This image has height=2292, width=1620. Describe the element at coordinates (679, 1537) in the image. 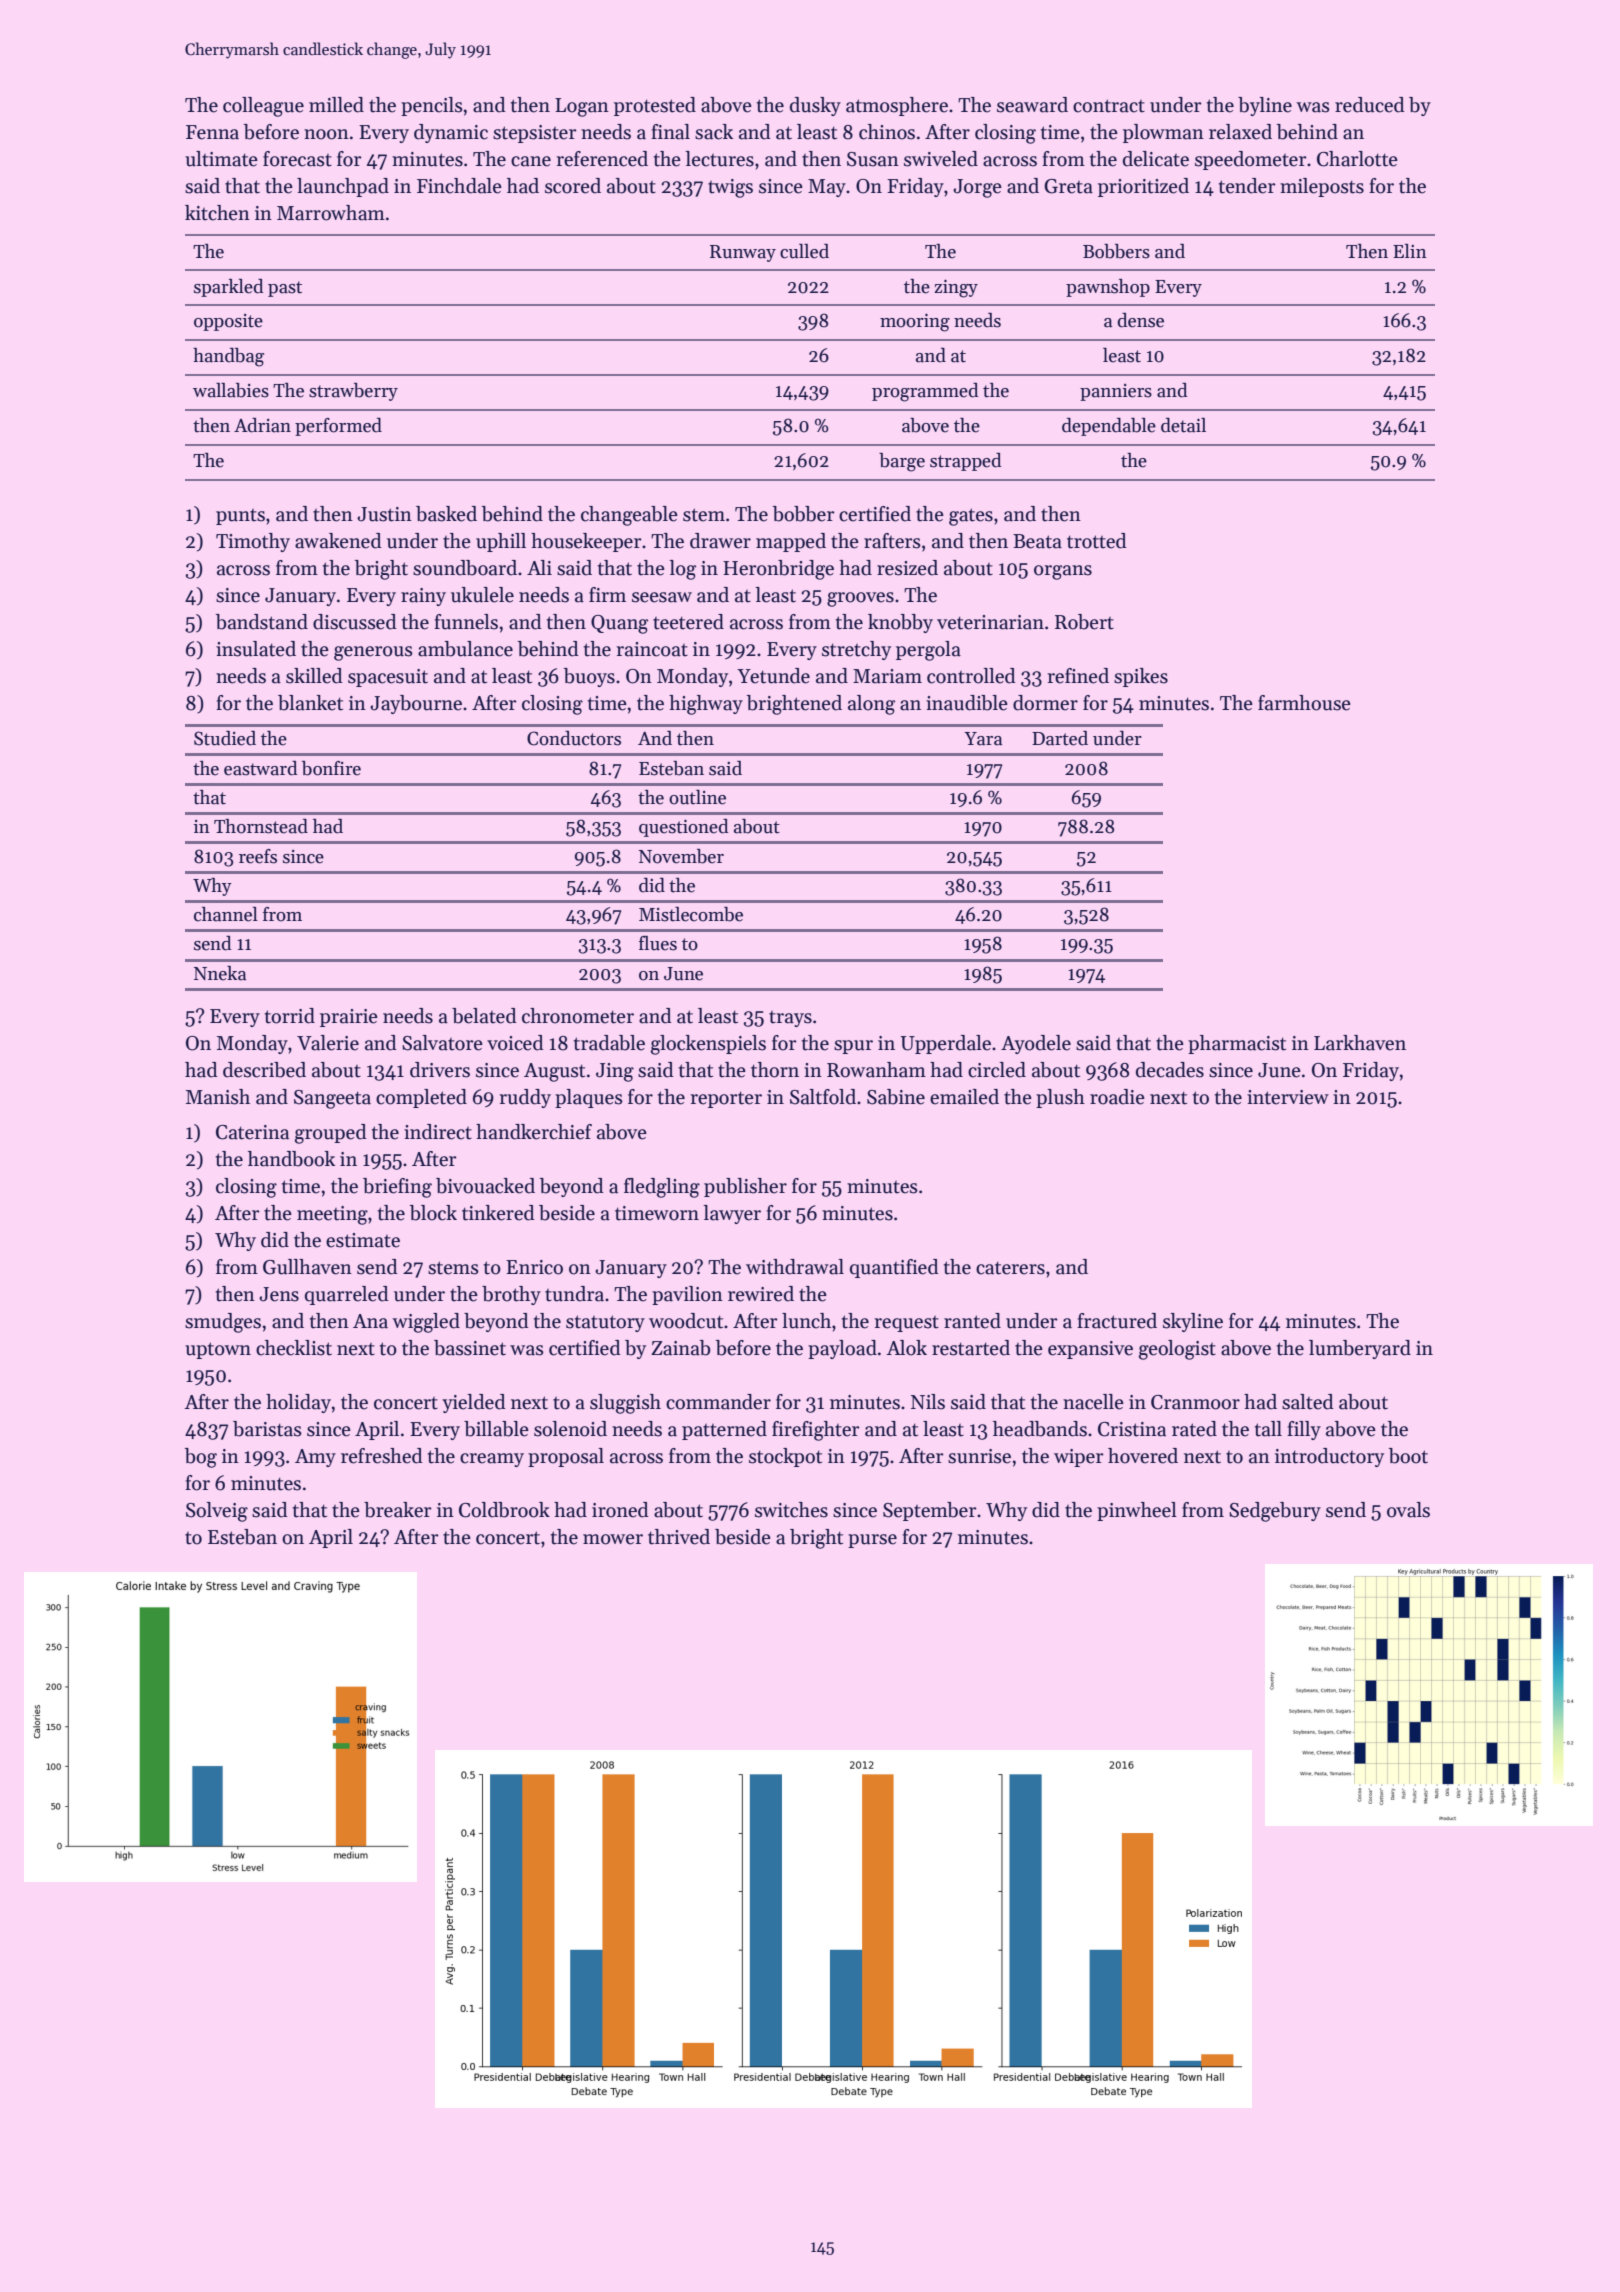

I see `thrived` at that location.
